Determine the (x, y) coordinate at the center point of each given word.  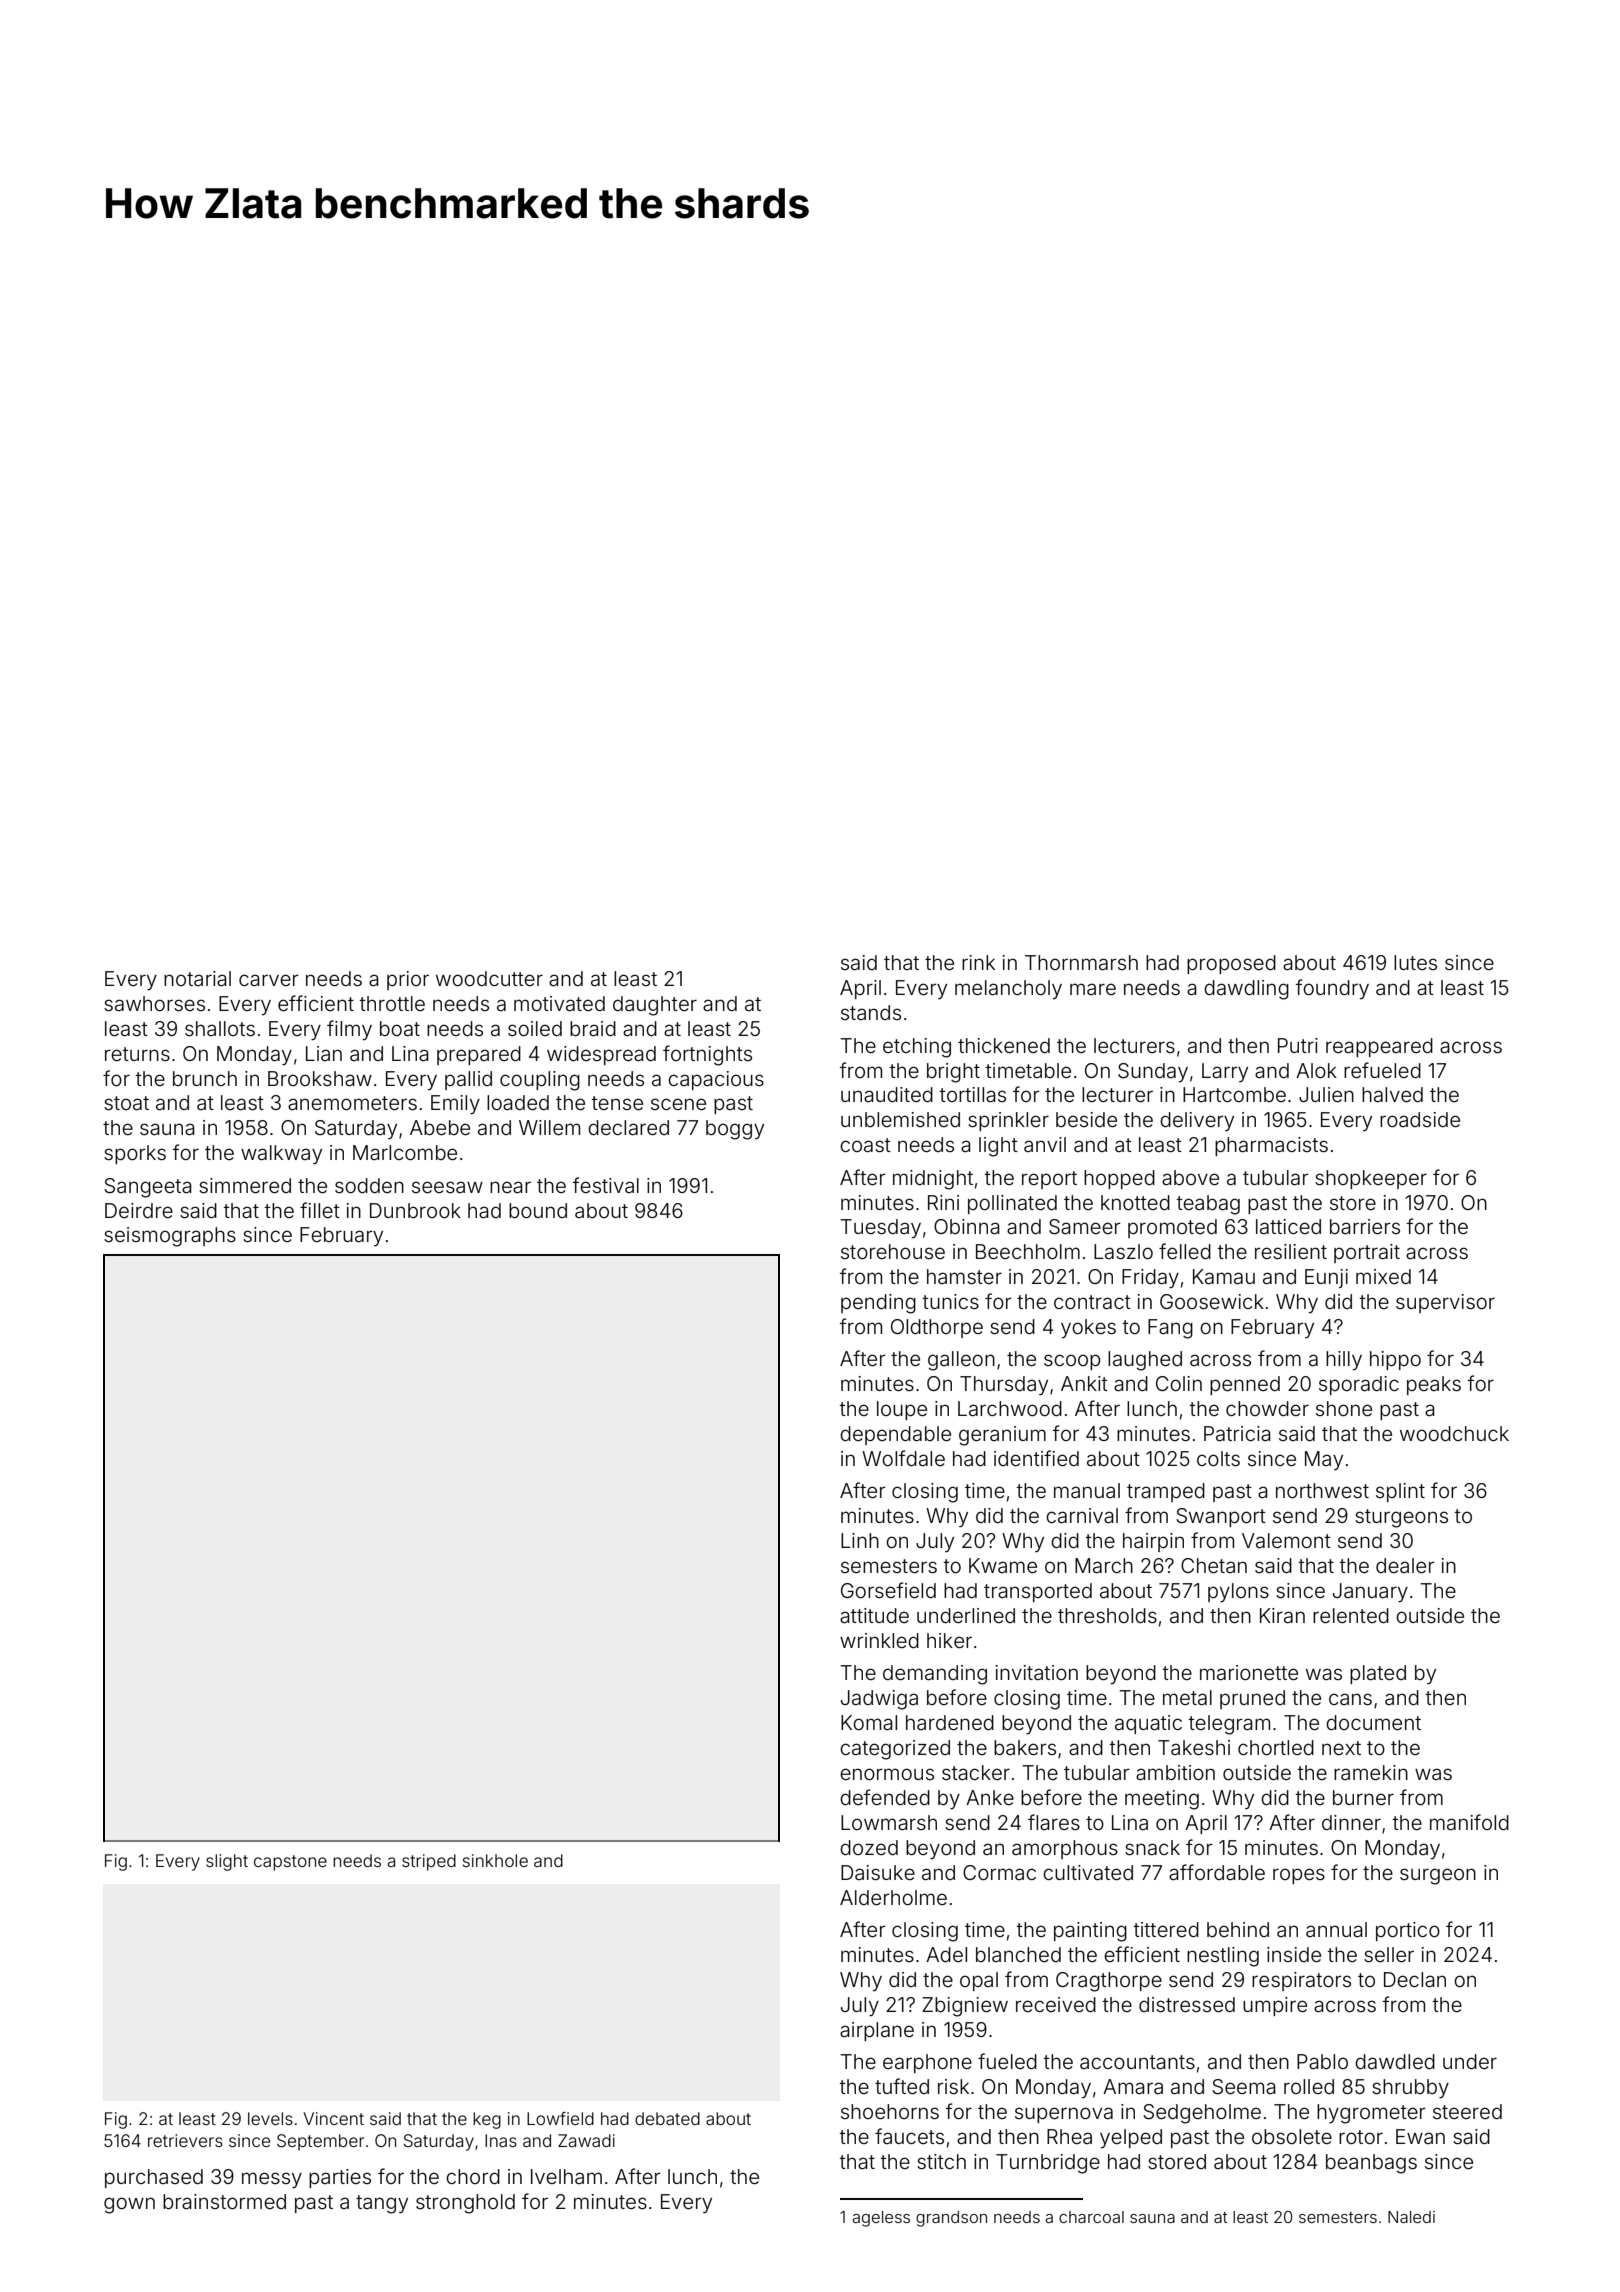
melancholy (1008, 989)
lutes (1415, 962)
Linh (860, 1540)
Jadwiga (879, 1700)
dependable (895, 1435)
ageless (881, 2219)
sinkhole (495, 1860)
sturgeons (1401, 1518)
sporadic (1359, 1385)
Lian (324, 1053)
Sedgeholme (1202, 2114)
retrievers (185, 2140)
